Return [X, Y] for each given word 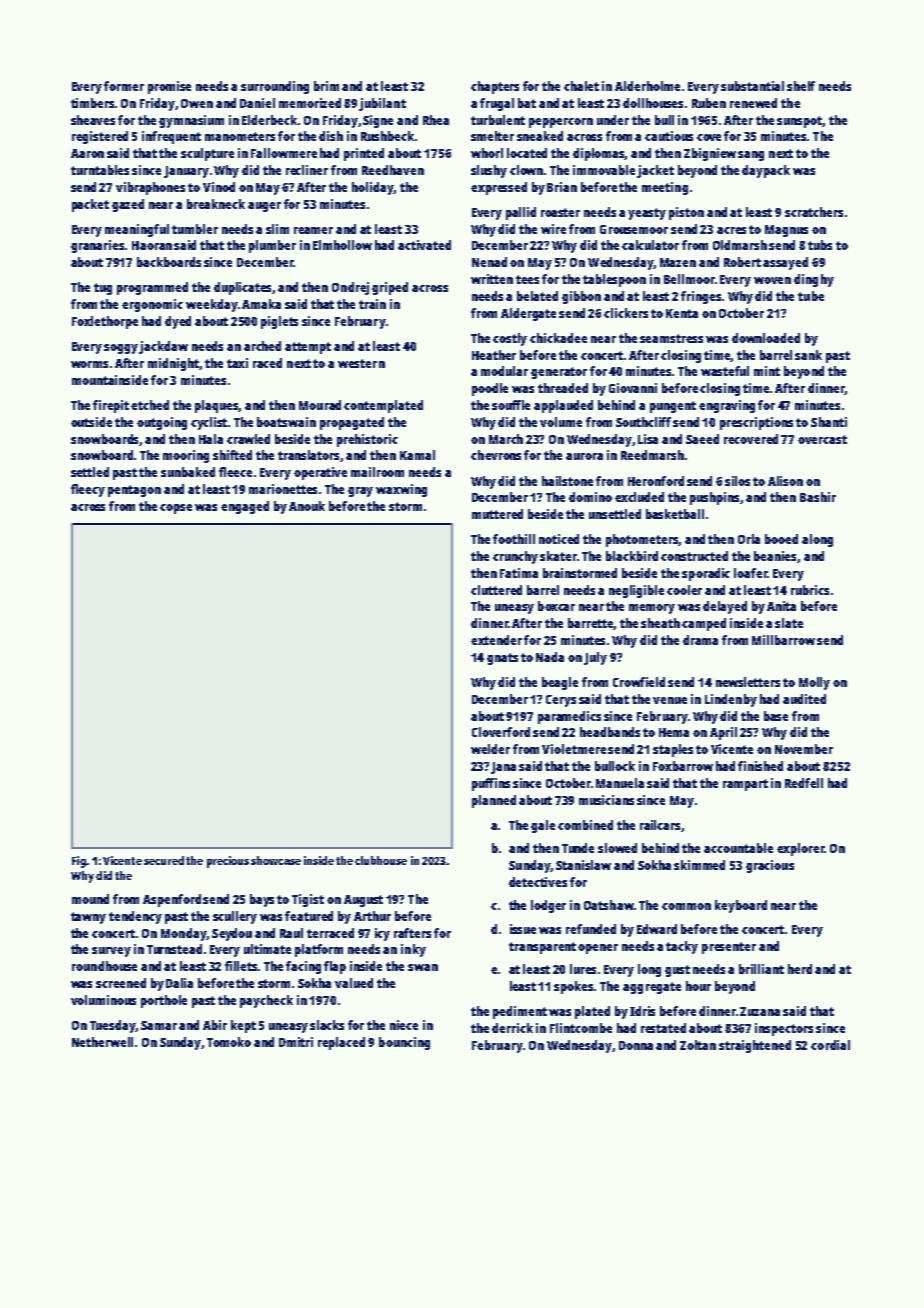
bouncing [404, 1043]
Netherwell [102, 1042]
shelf [801, 86]
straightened [755, 1046]
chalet [581, 86]
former [124, 86]
